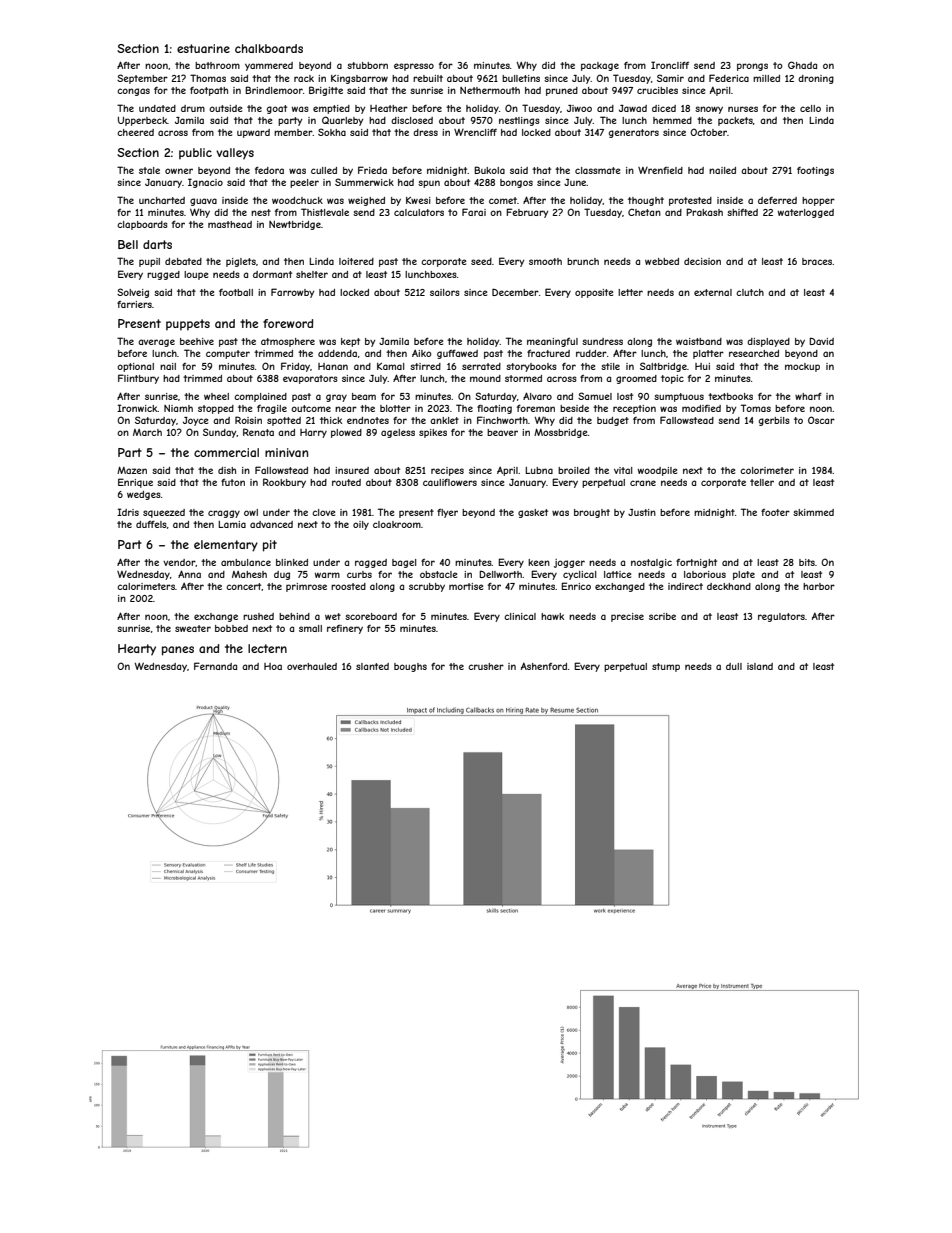 The width and height of the document is (952, 1233). Describe the element at coordinates (253, 133) in the document. I see `upward` at that location.
